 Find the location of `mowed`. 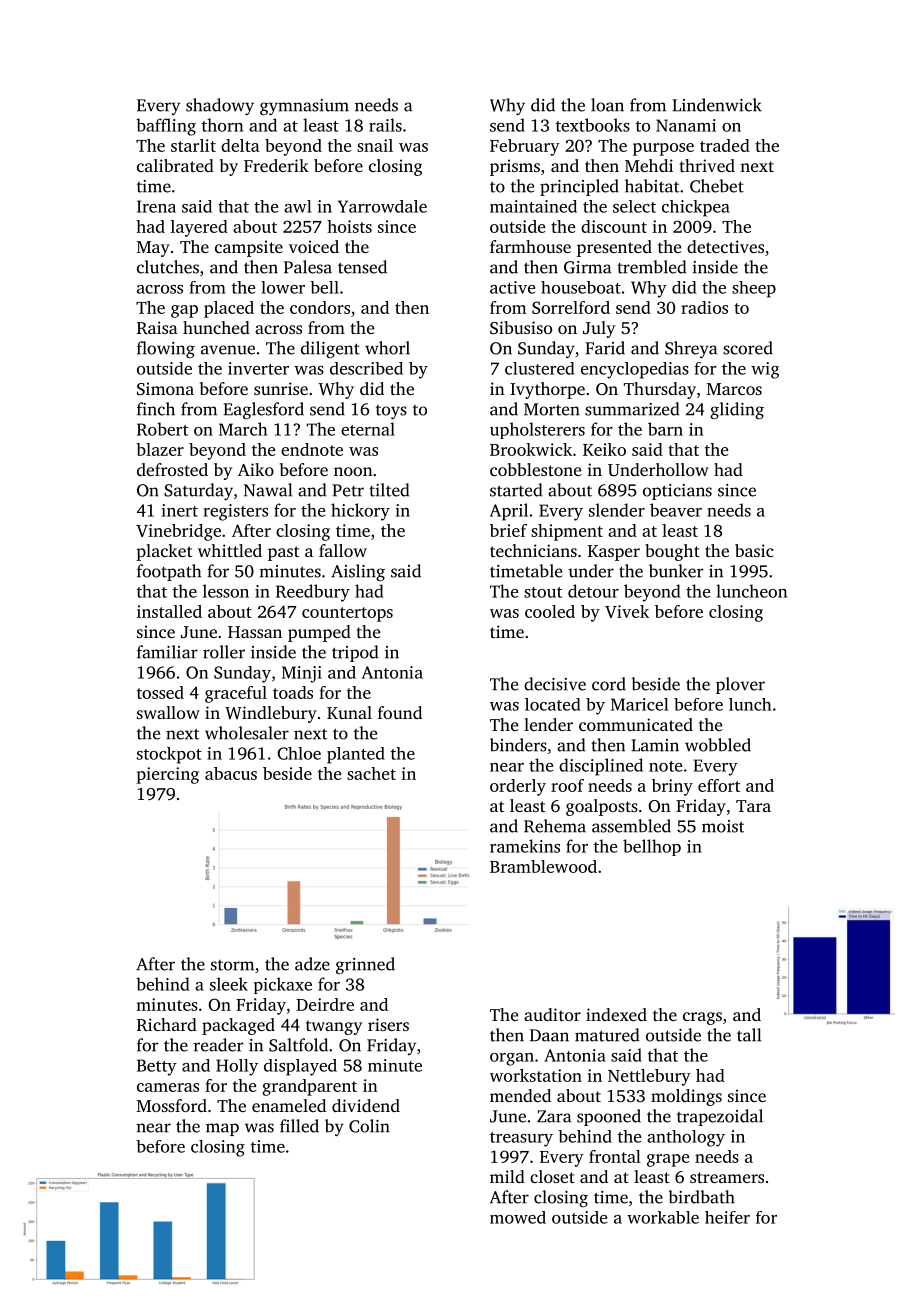

mowed is located at coordinates (518, 1217).
